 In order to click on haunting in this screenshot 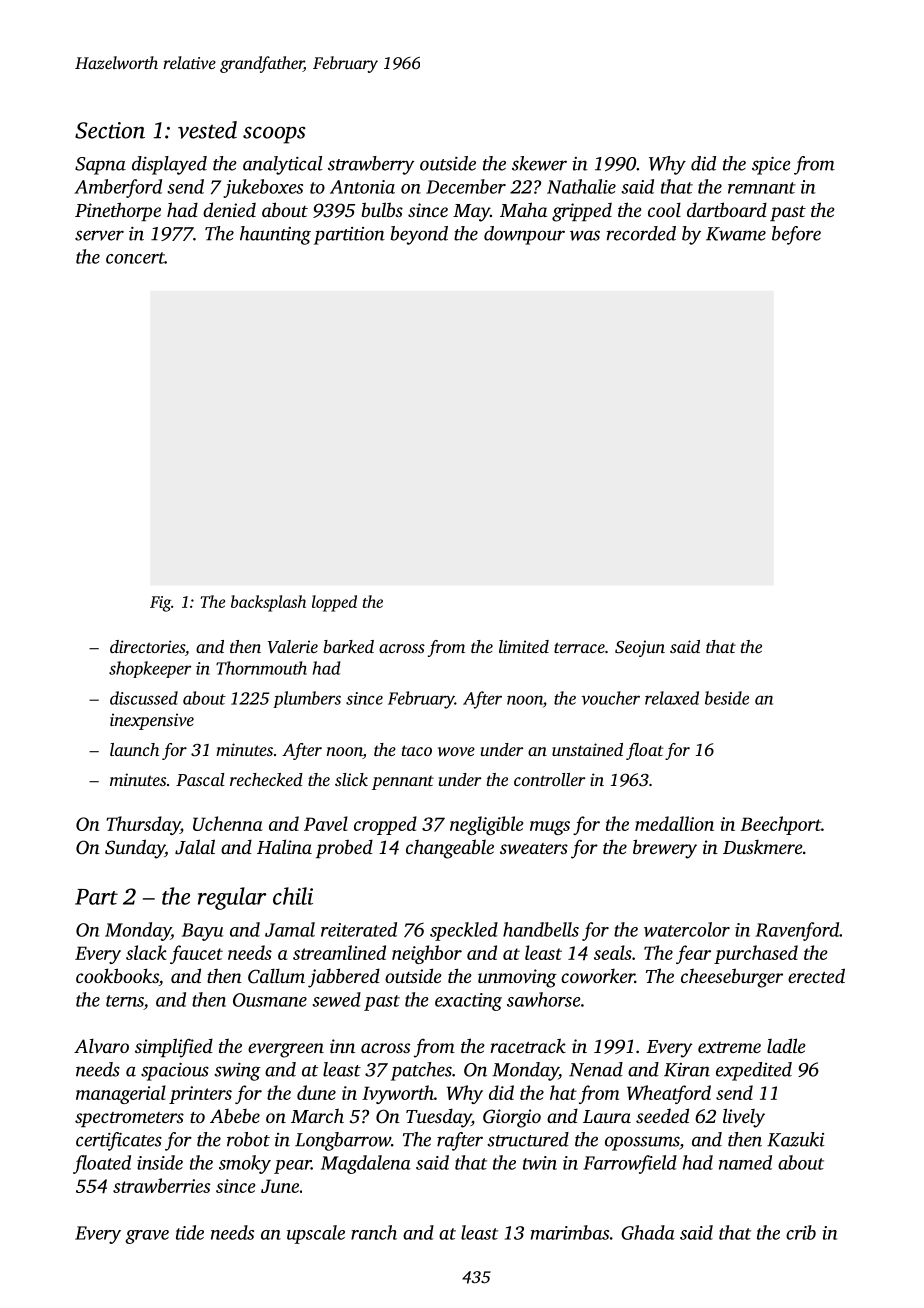, I will do `click(275, 235)`.
